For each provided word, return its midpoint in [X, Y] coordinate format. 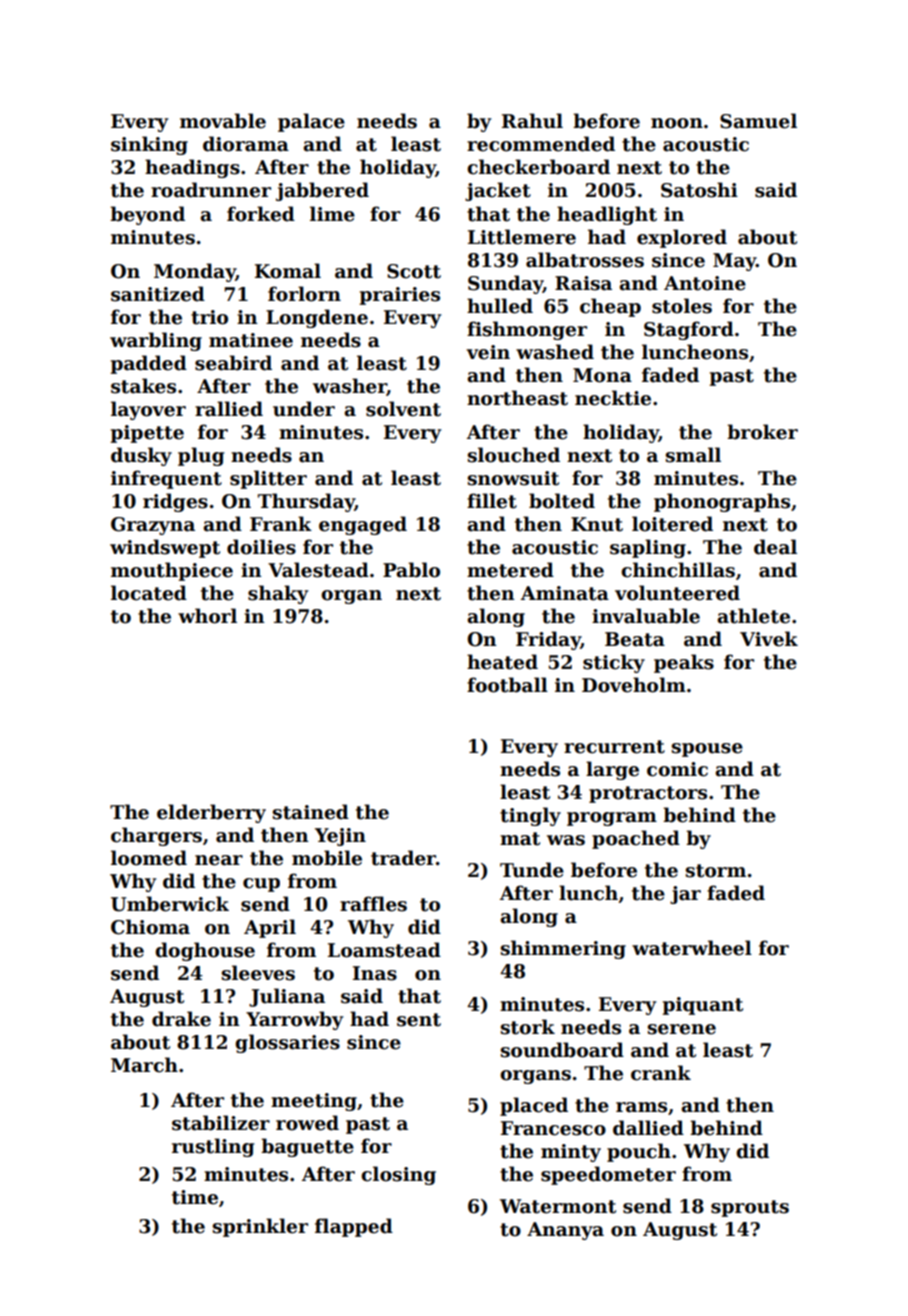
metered [510, 570]
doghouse [205, 951]
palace [311, 122]
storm [715, 871]
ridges [175, 502]
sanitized [158, 294]
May [734, 262]
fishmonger [527, 330]
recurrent [614, 747]
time [195, 1197]
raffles [373, 904]
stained [310, 812]
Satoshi [699, 190]
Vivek [769, 639]
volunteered [677, 593]
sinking [149, 145]
